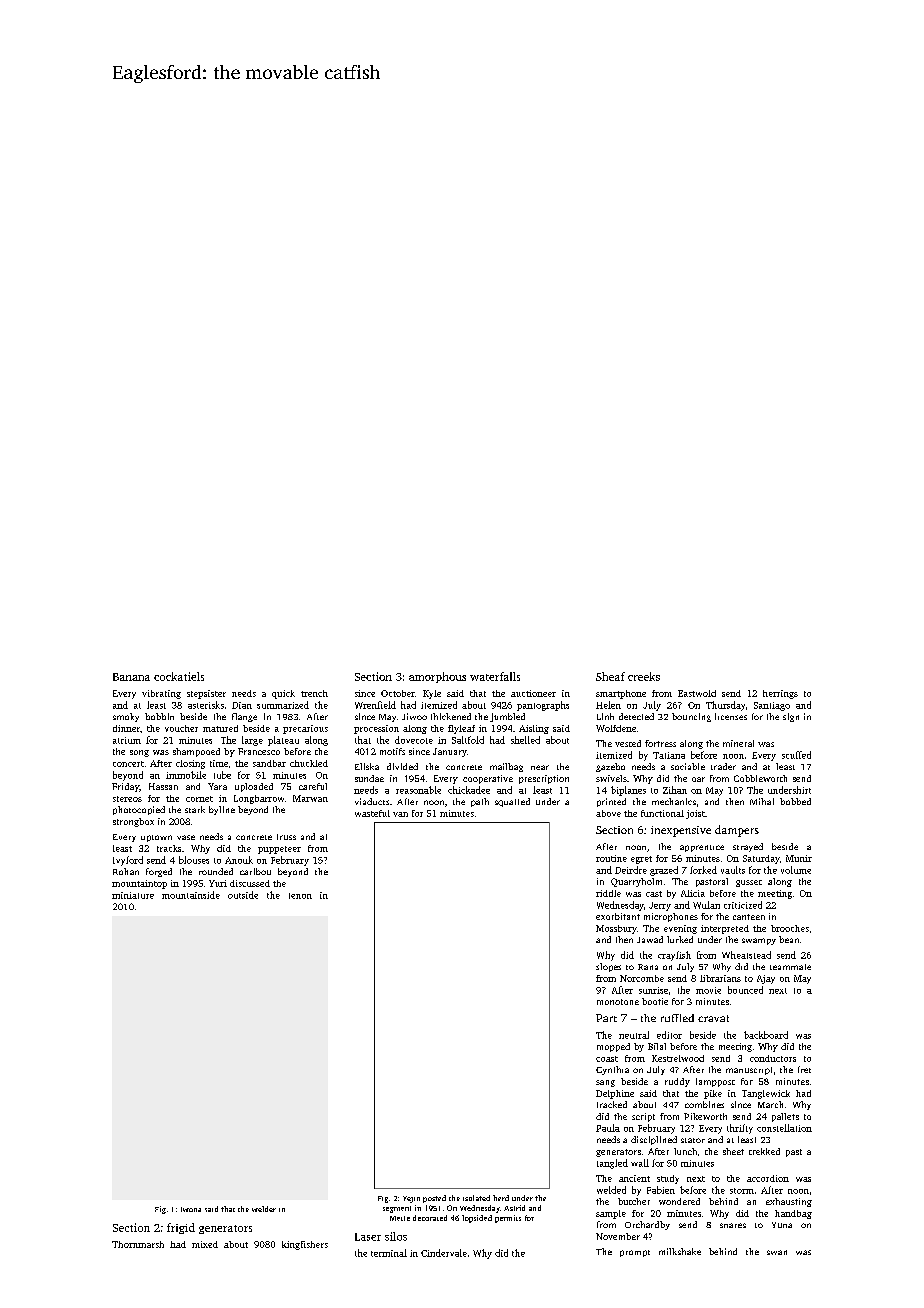 Image resolution: width=924 pixels, height=1308 pixels. I want to click on terminal, so click(389, 1253).
